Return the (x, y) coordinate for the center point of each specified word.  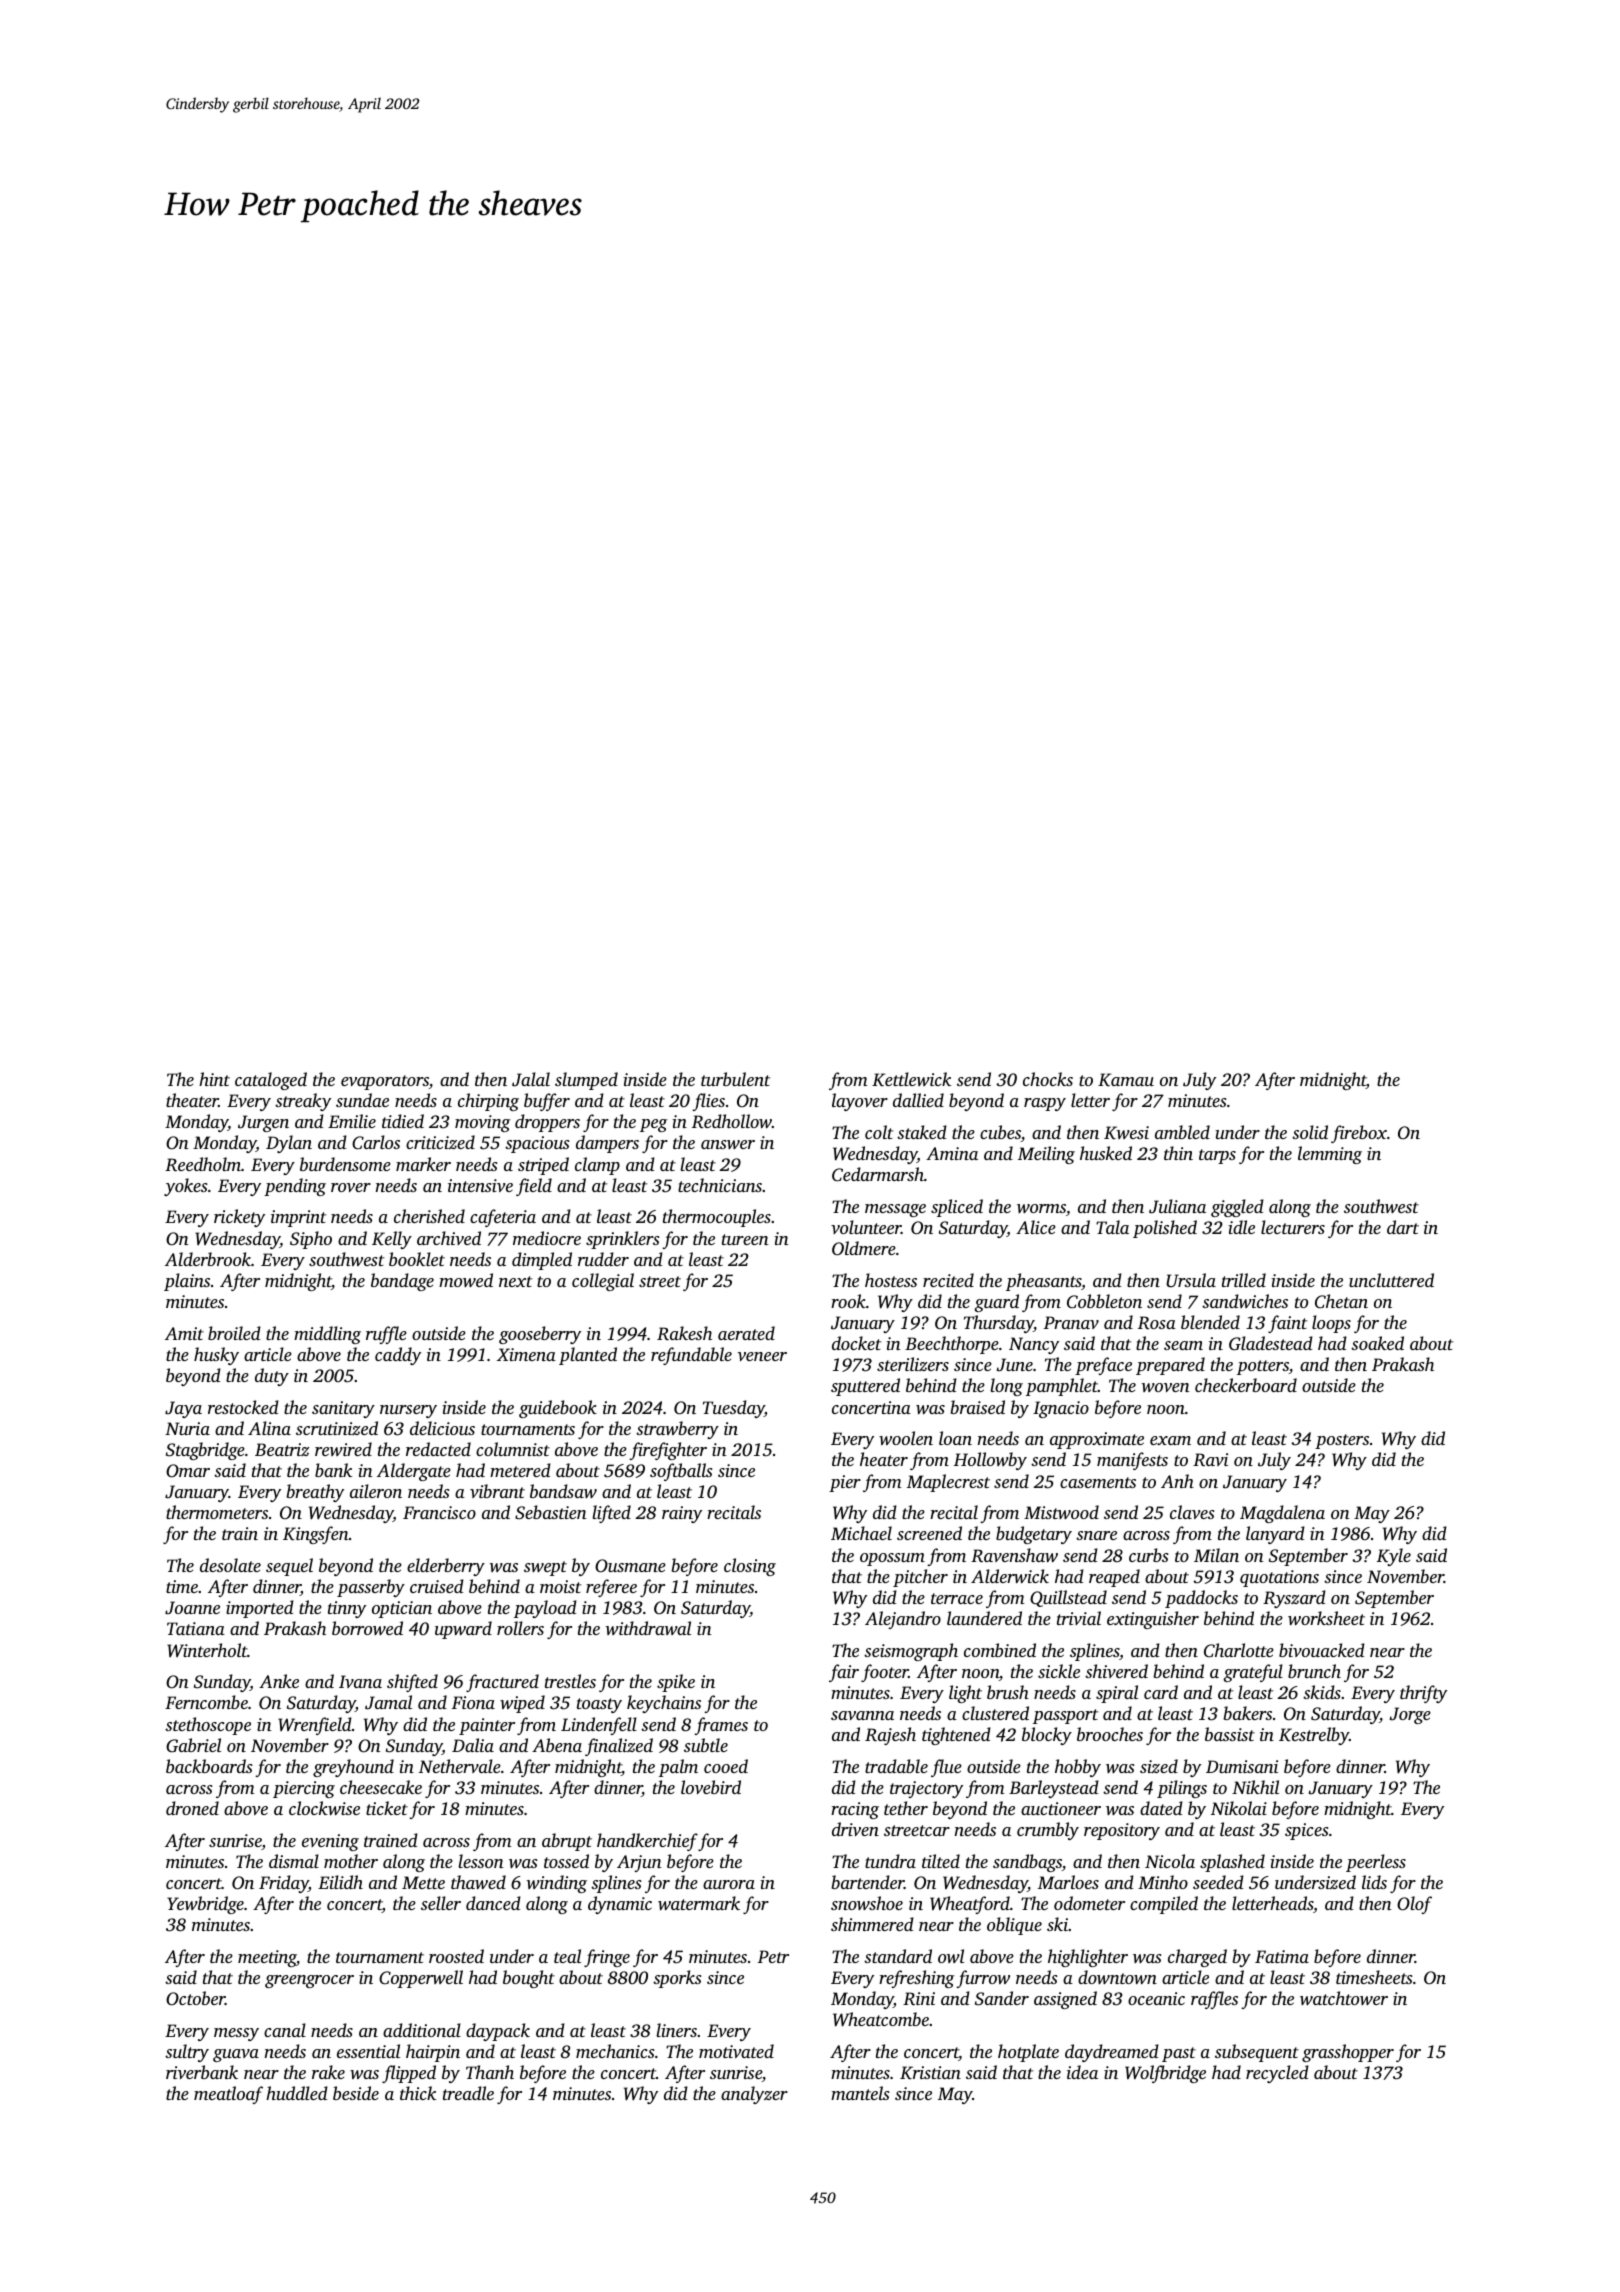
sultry (187, 2053)
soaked (1377, 1343)
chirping (488, 1102)
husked (1106, 1153)
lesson (481, 1861)
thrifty (1423, 1694)
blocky (1047, 1736)
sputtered (865, 1387)
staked (922, 1132)
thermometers (217, 1512)
